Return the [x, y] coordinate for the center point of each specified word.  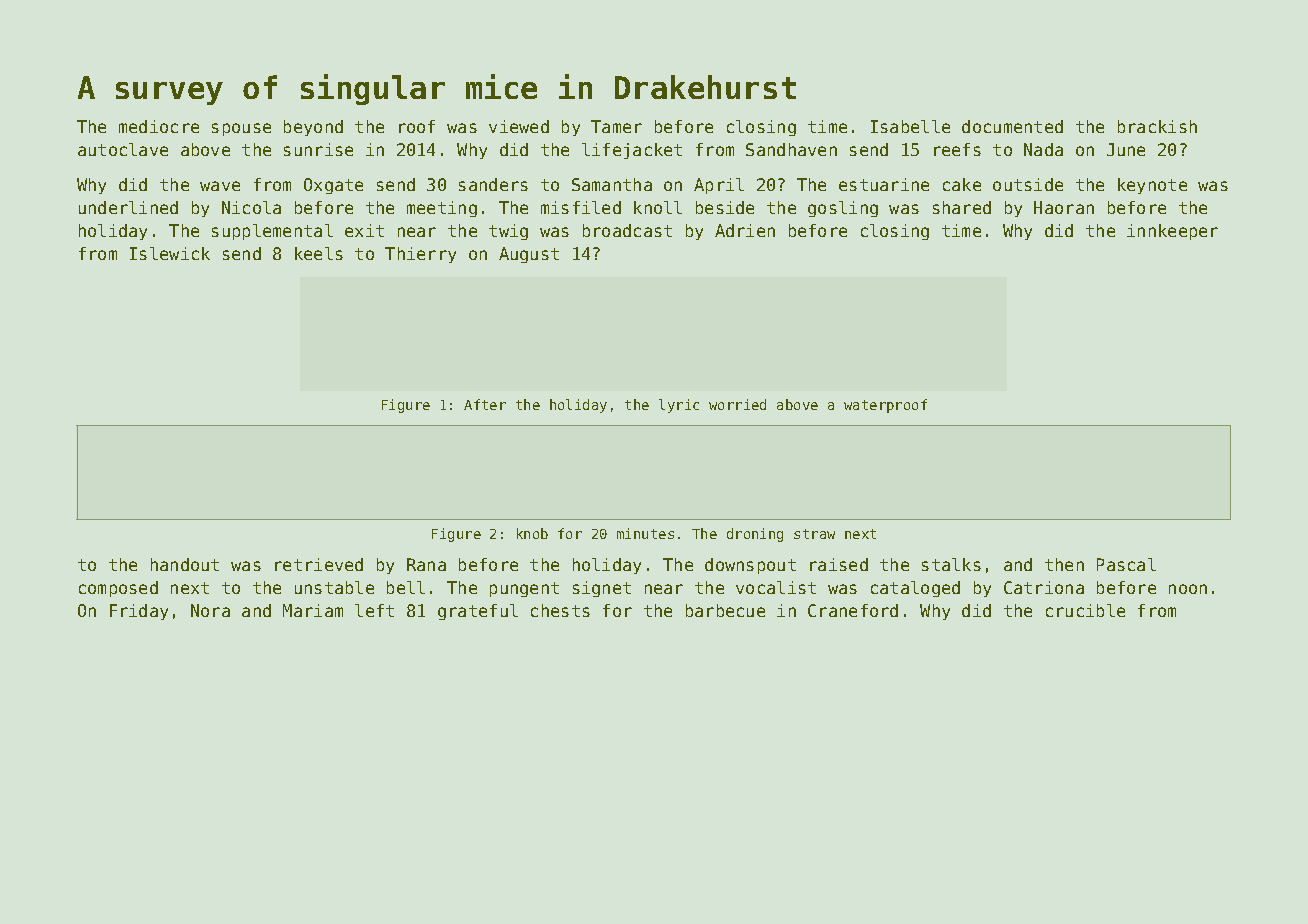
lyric [679, 406]
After [485, 404]
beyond [313, 128]
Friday [139, 612]
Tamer [616, 126]
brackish [1157, 126]
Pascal [1126, 564]
